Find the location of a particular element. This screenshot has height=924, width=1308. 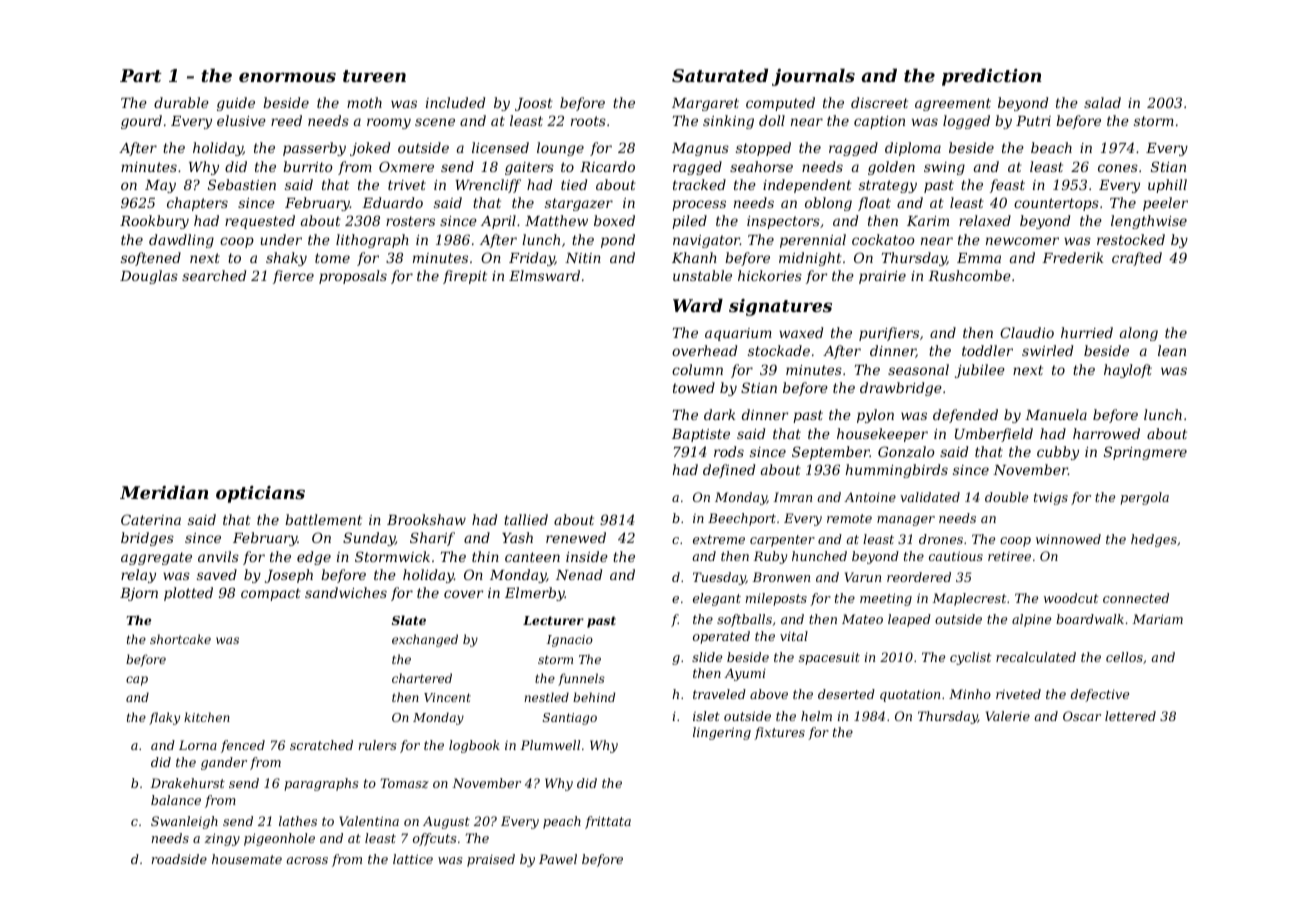

Sebastien is located at coordinates (242, 184).
